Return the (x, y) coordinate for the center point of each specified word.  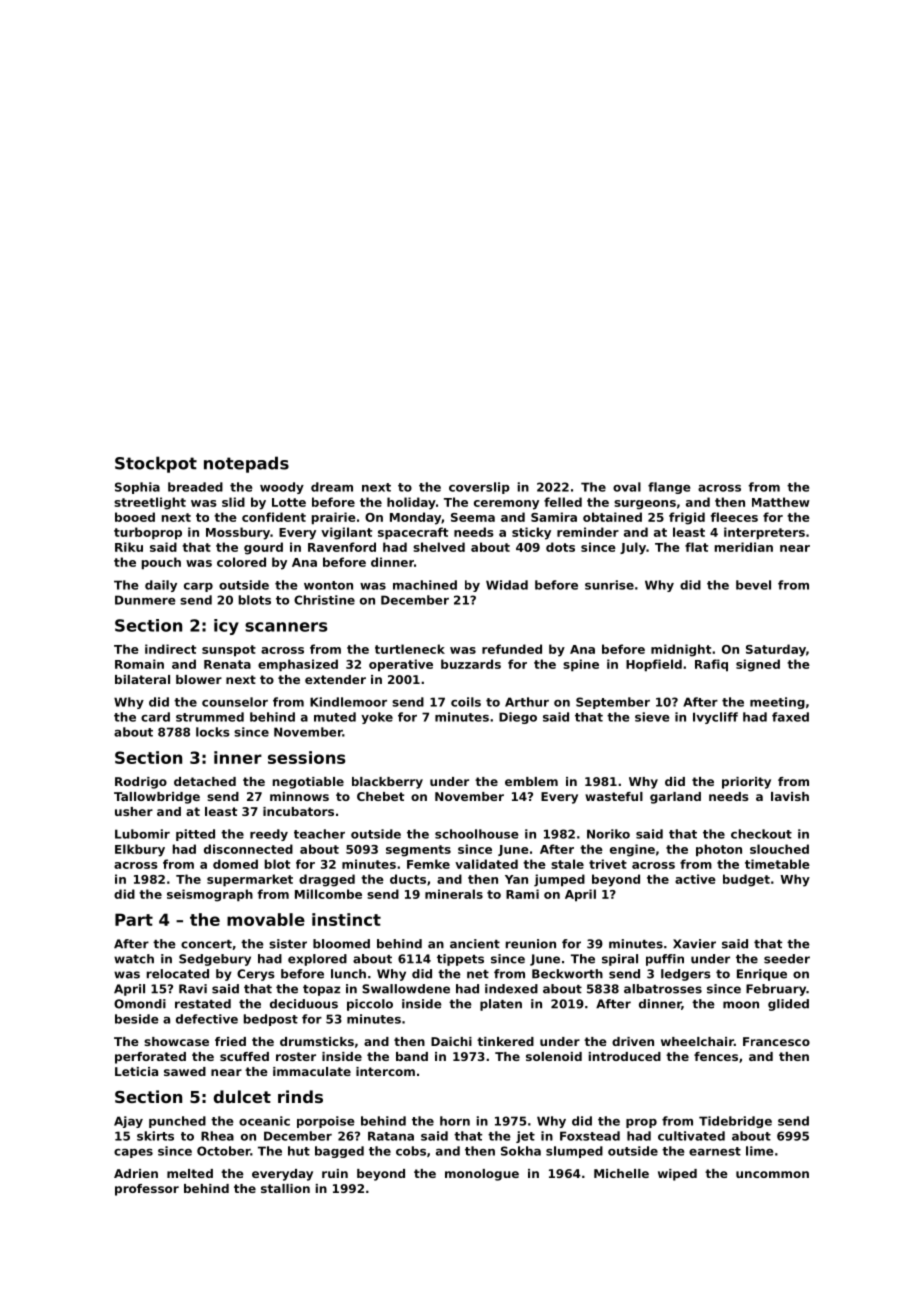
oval (627, 487)
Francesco (776, 1041)
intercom (385, 1071)
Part (134, 919)
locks (213, 732)
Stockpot (156, 464)
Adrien (136, 1173)
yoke (377, 718)
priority (746, 783)
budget (746, 880)
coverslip (479, 488)
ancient (475, 944)
